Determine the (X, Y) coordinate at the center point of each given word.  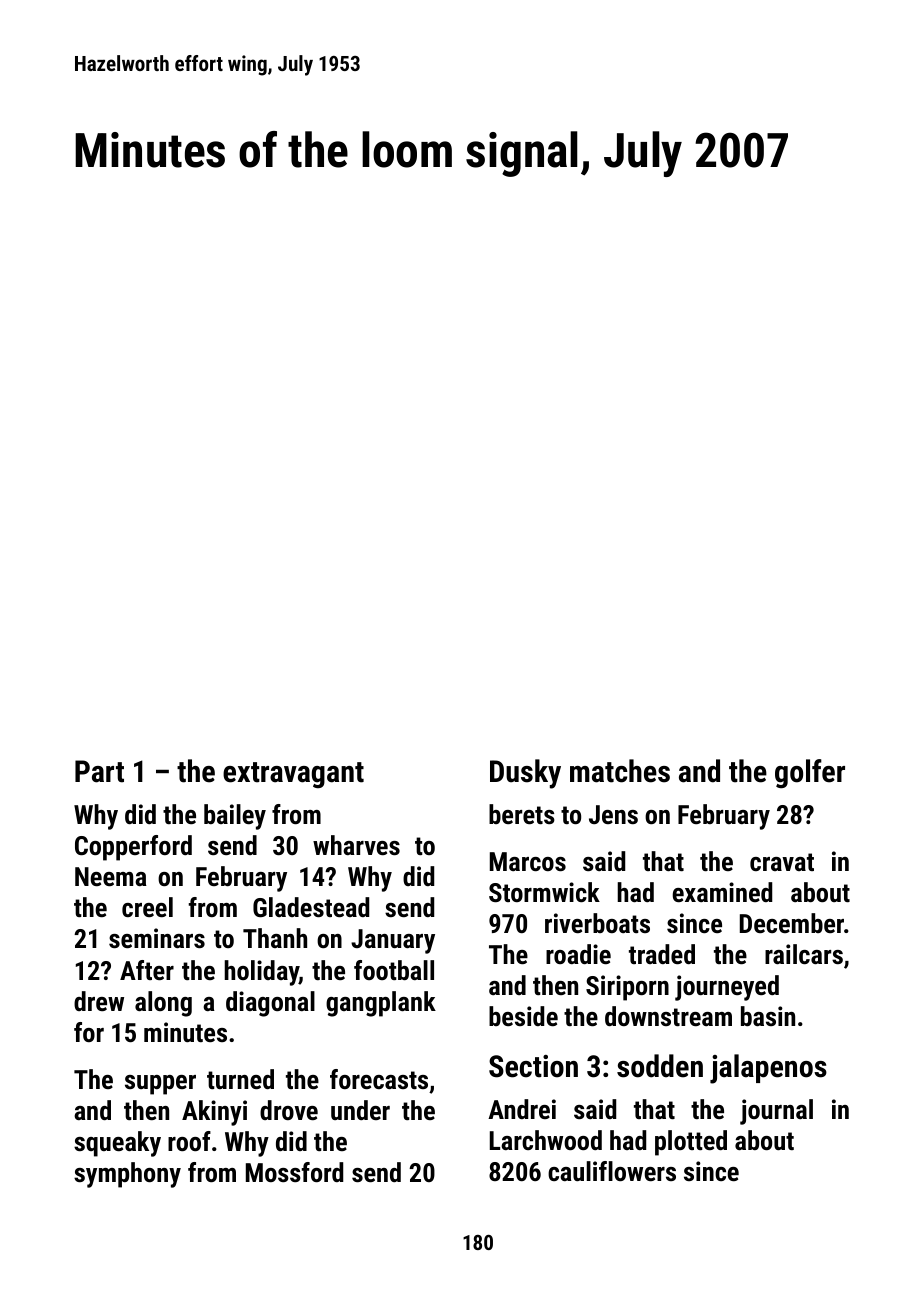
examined (722, 892)
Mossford (294, 1172)
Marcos (528, 861)
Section (533, 1066)
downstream (668, 1016)
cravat (782, 862)
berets (522, 814)
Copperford (133, 848)
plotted (691, 1143)
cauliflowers (612, 1171)
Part (99, 771)
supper (160, 1085)
